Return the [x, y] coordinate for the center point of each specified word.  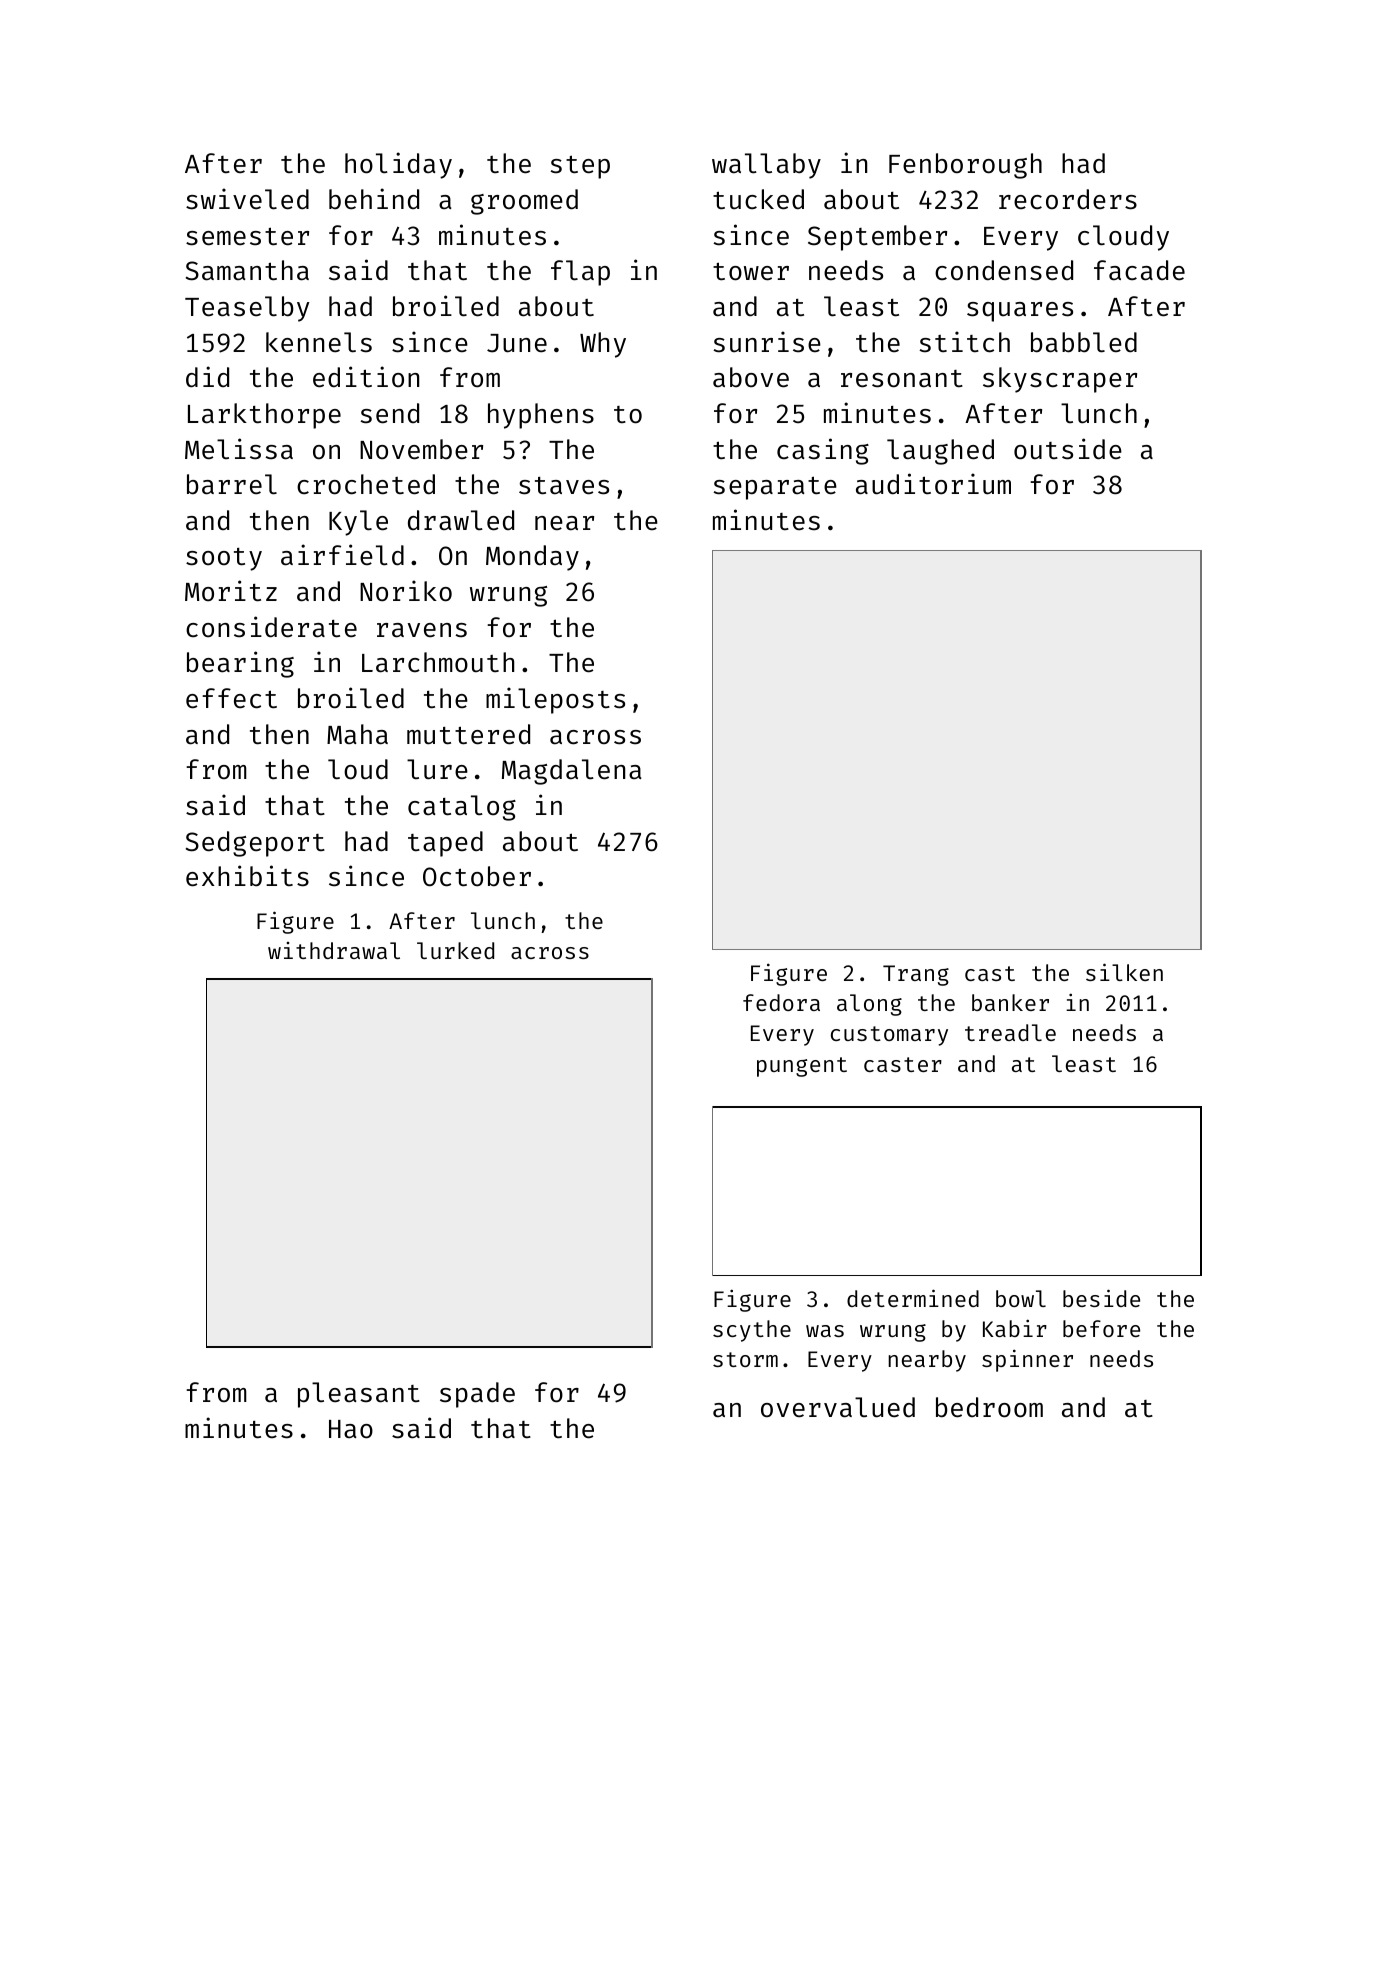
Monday [532, 558]
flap [580, 273]
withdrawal [334, 950]
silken [1124, 972]
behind [374, 199]
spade [477, 1395]
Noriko [406, 591]
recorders [1068, 199]
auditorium [933, 484]
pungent [802, 1067]
